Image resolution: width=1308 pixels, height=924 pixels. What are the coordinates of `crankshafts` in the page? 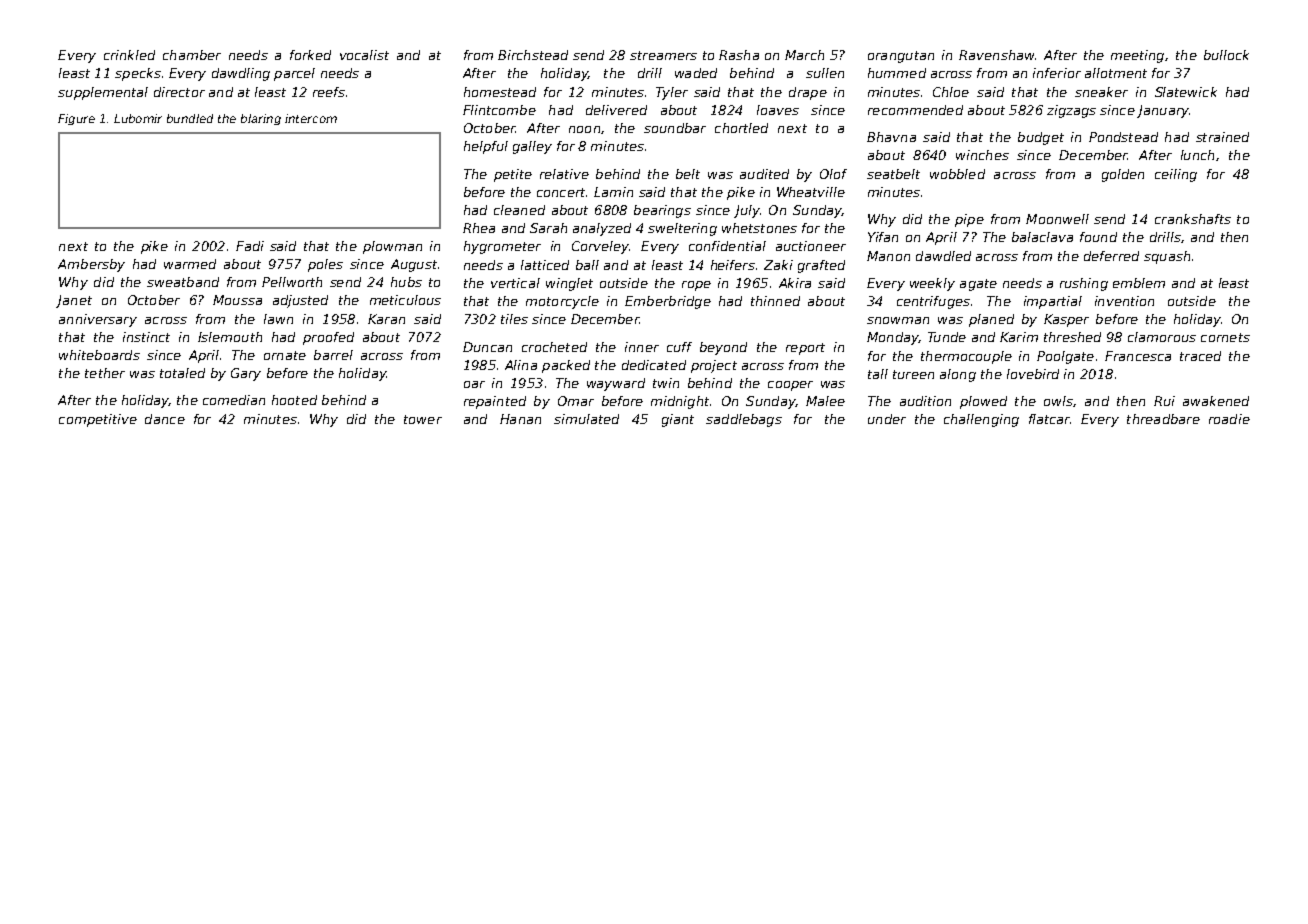 It's located at (1193, 219).
